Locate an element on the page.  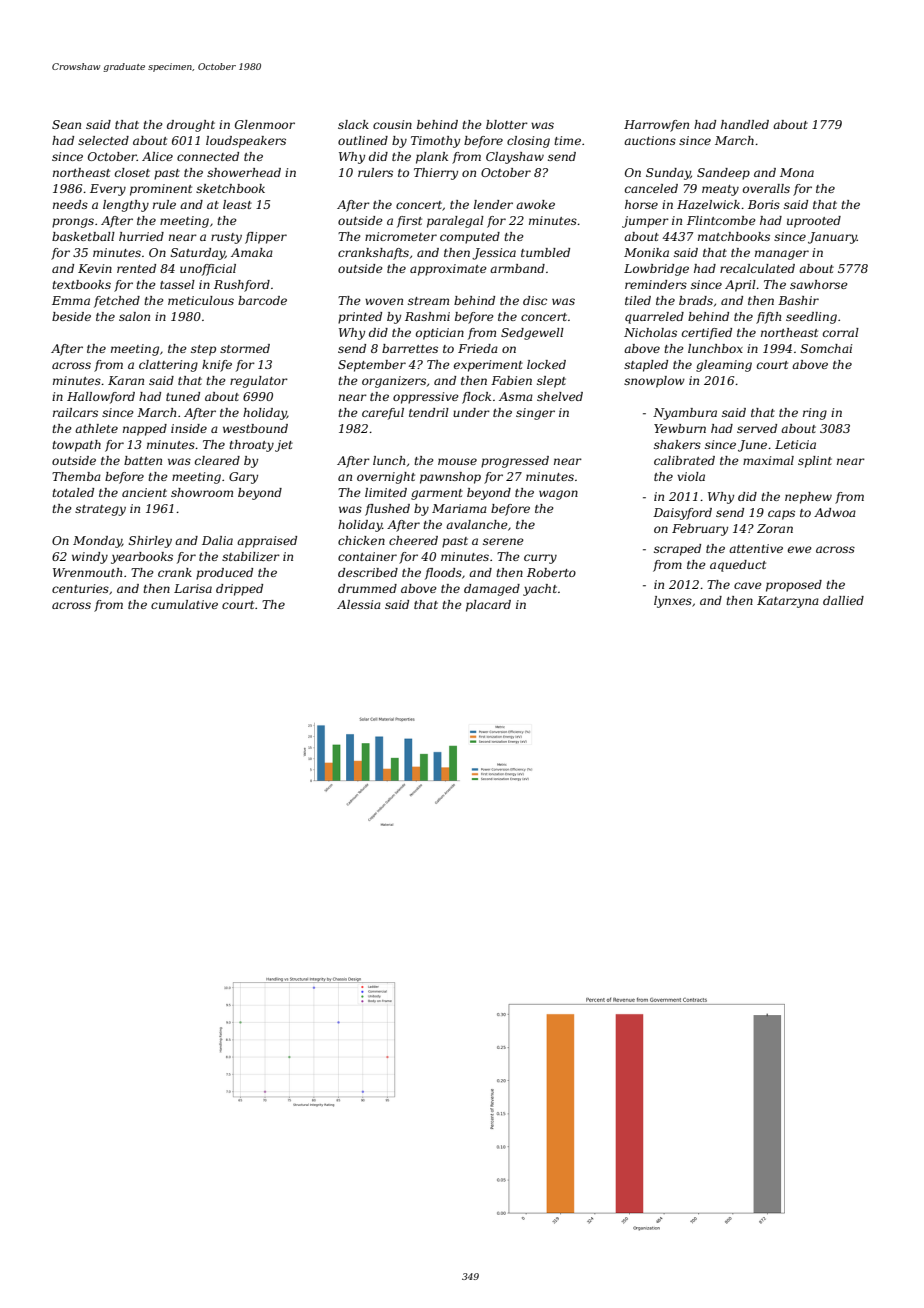
Themba is located at coordinates (76, 476).
